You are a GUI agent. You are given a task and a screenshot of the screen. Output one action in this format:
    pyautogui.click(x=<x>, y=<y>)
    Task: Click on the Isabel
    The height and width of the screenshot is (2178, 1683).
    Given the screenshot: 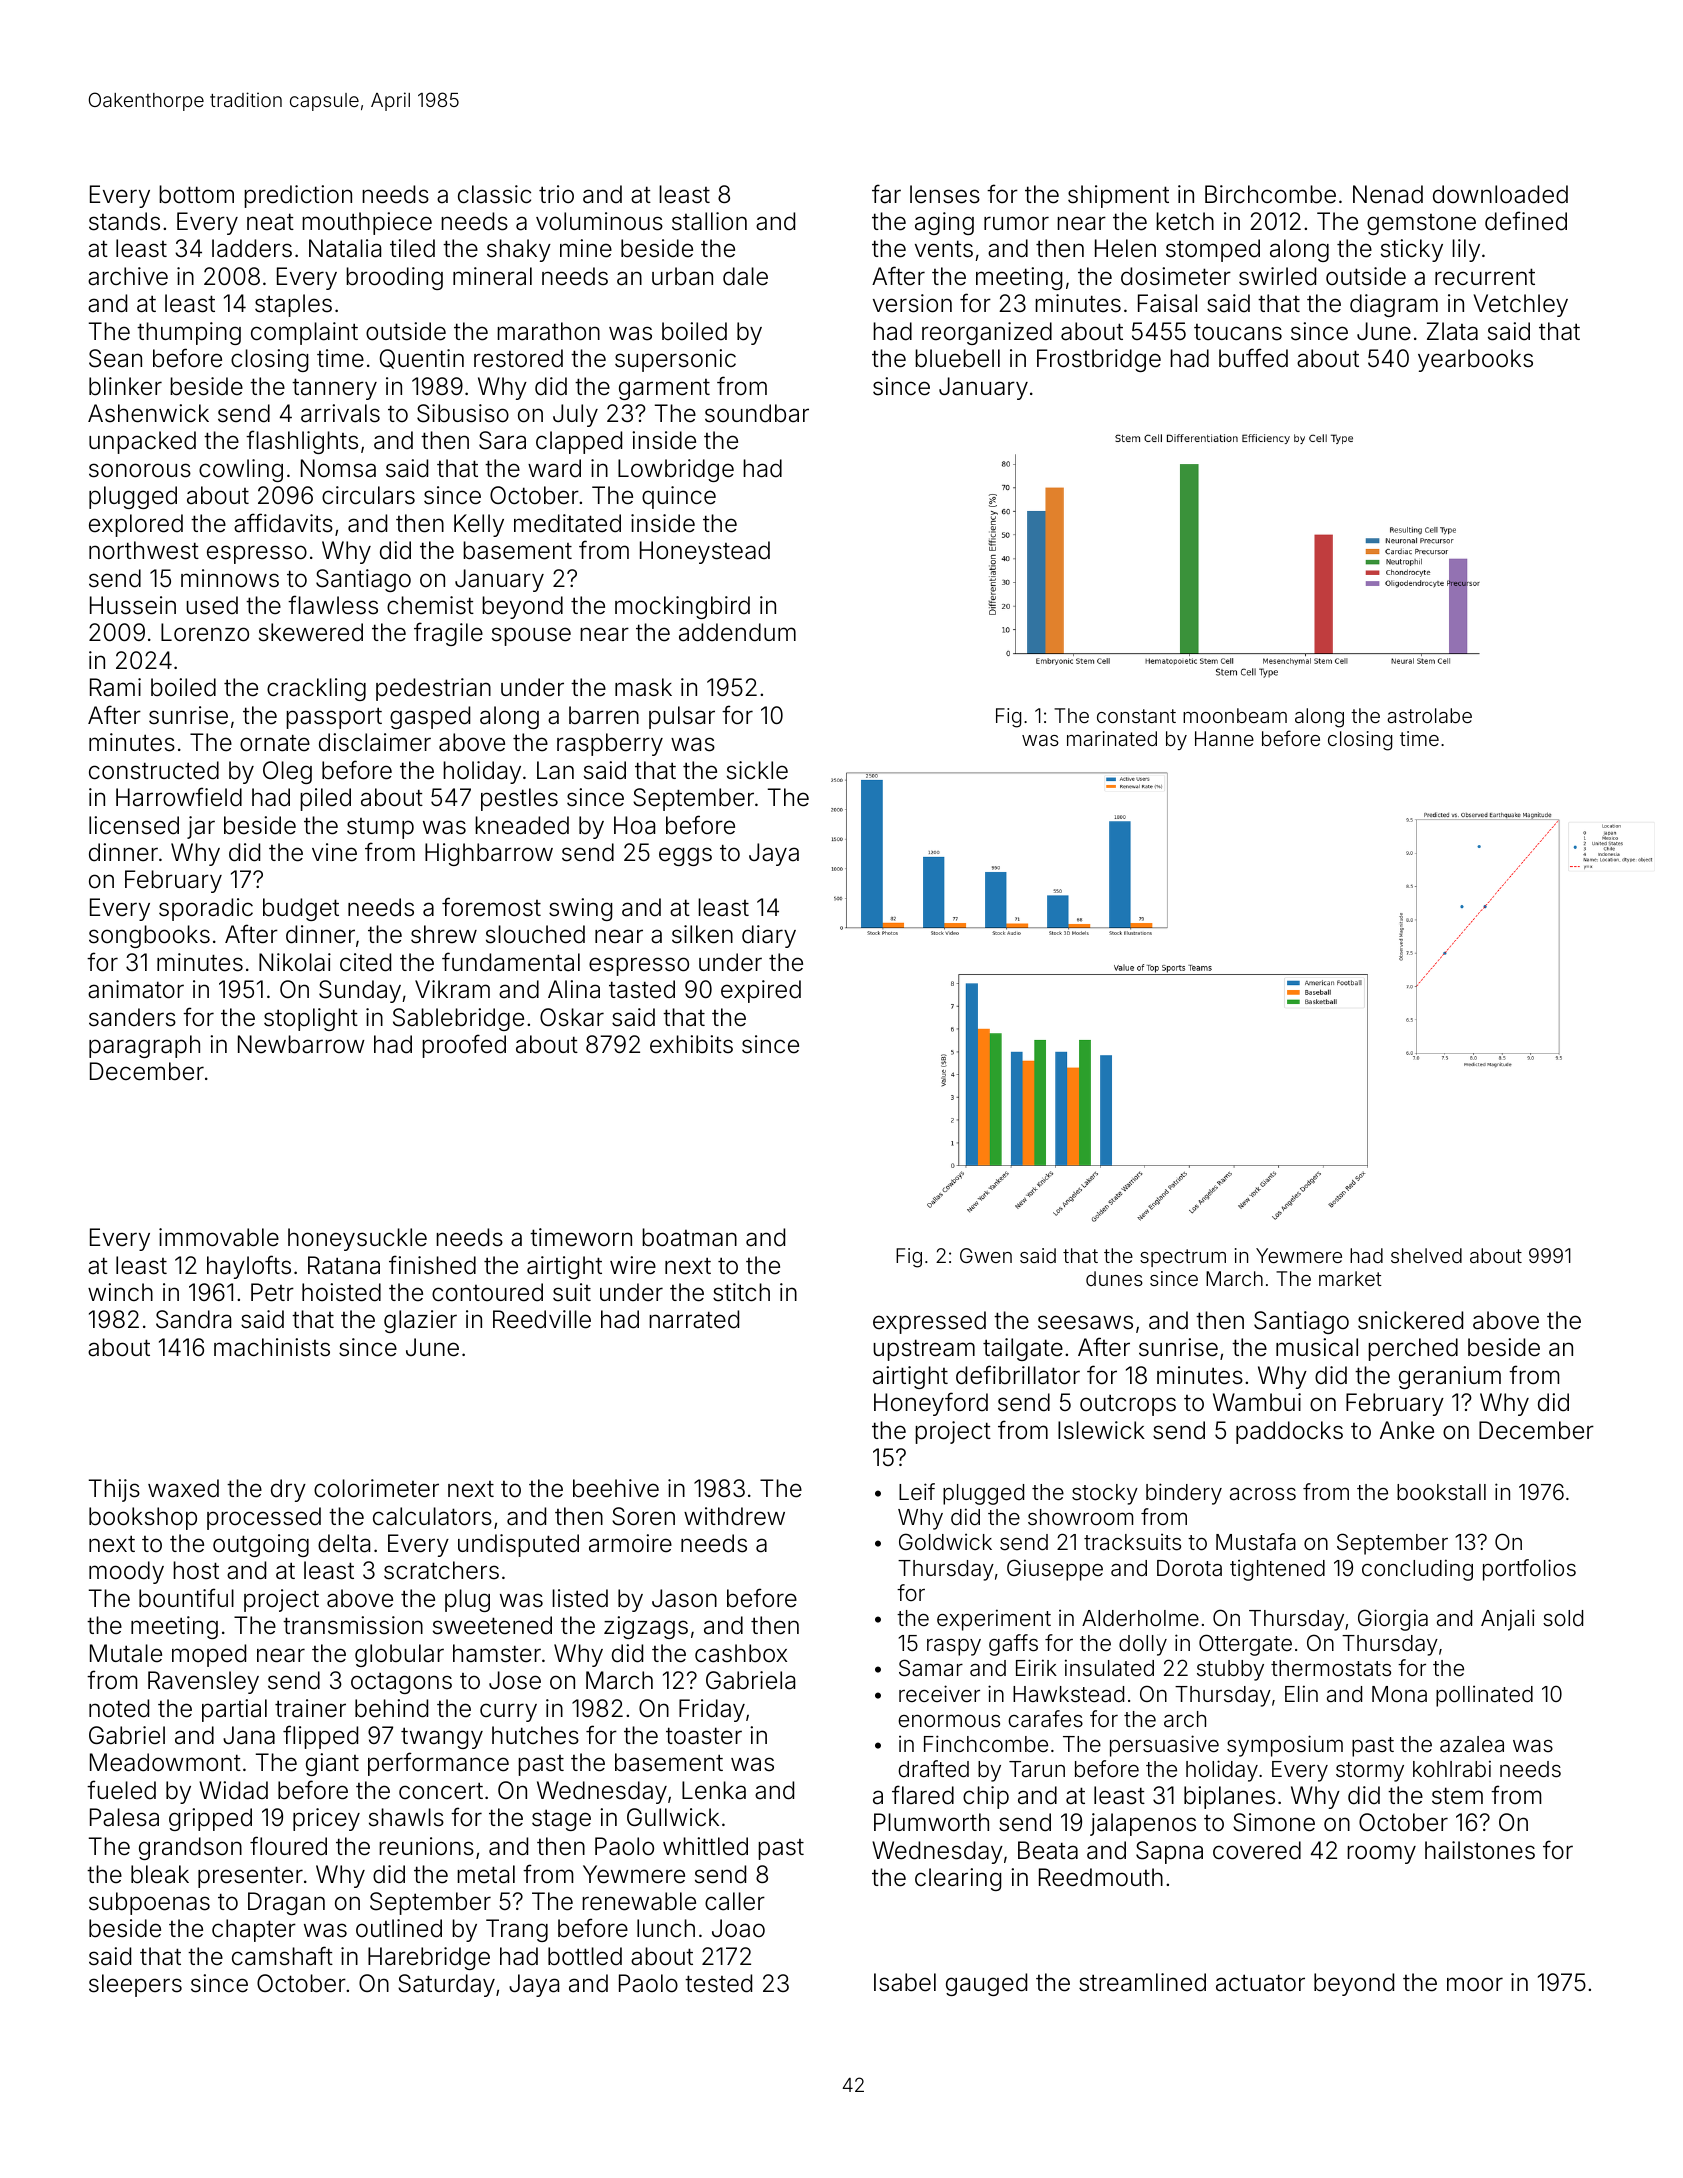 What is the action you would take?
    pyautogui.click(x=905, y=1982)
